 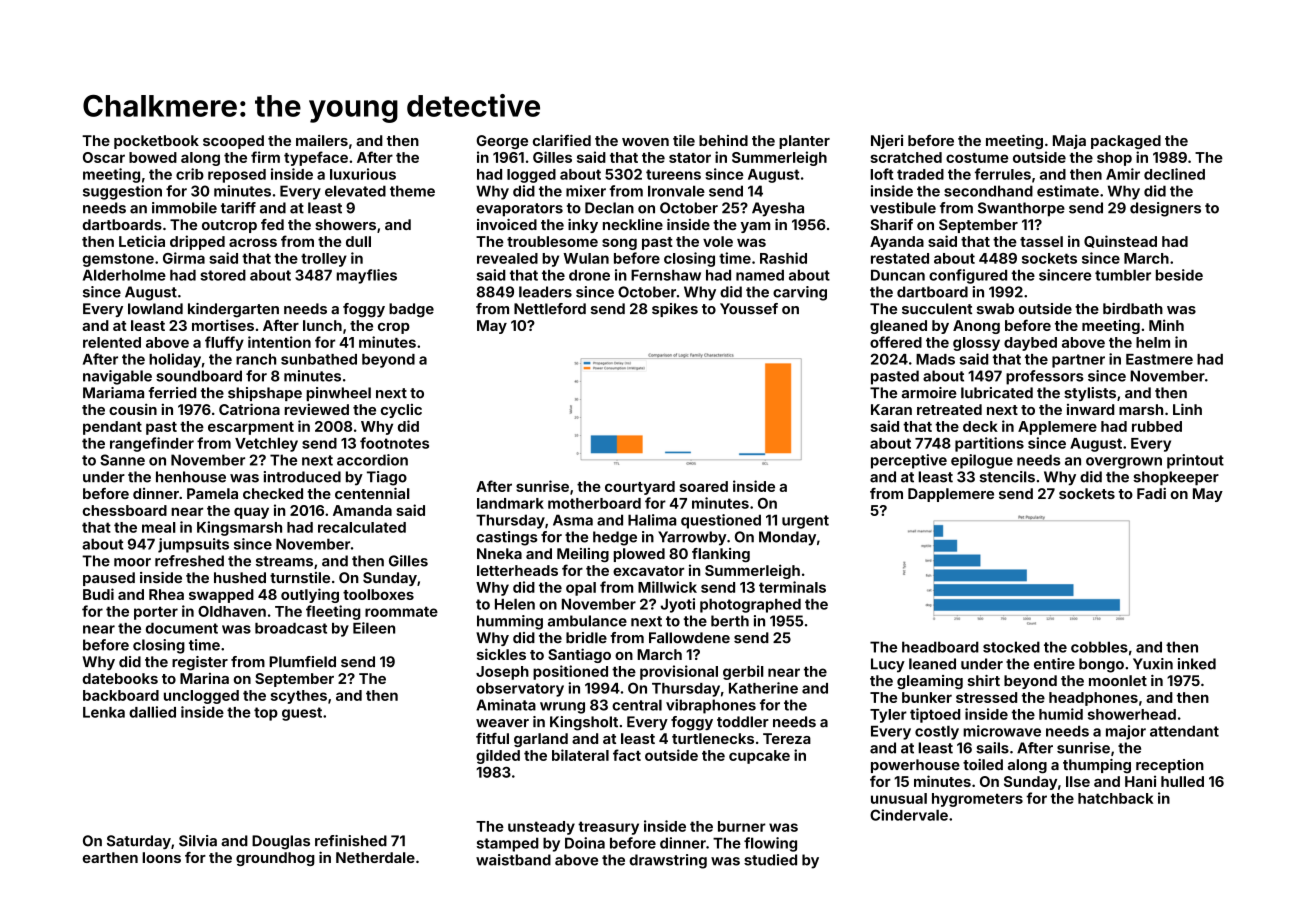 What do you see at coordinates (224, 343) in the screenshot?
I see `fluffy` at bounding box center [224, 343].
